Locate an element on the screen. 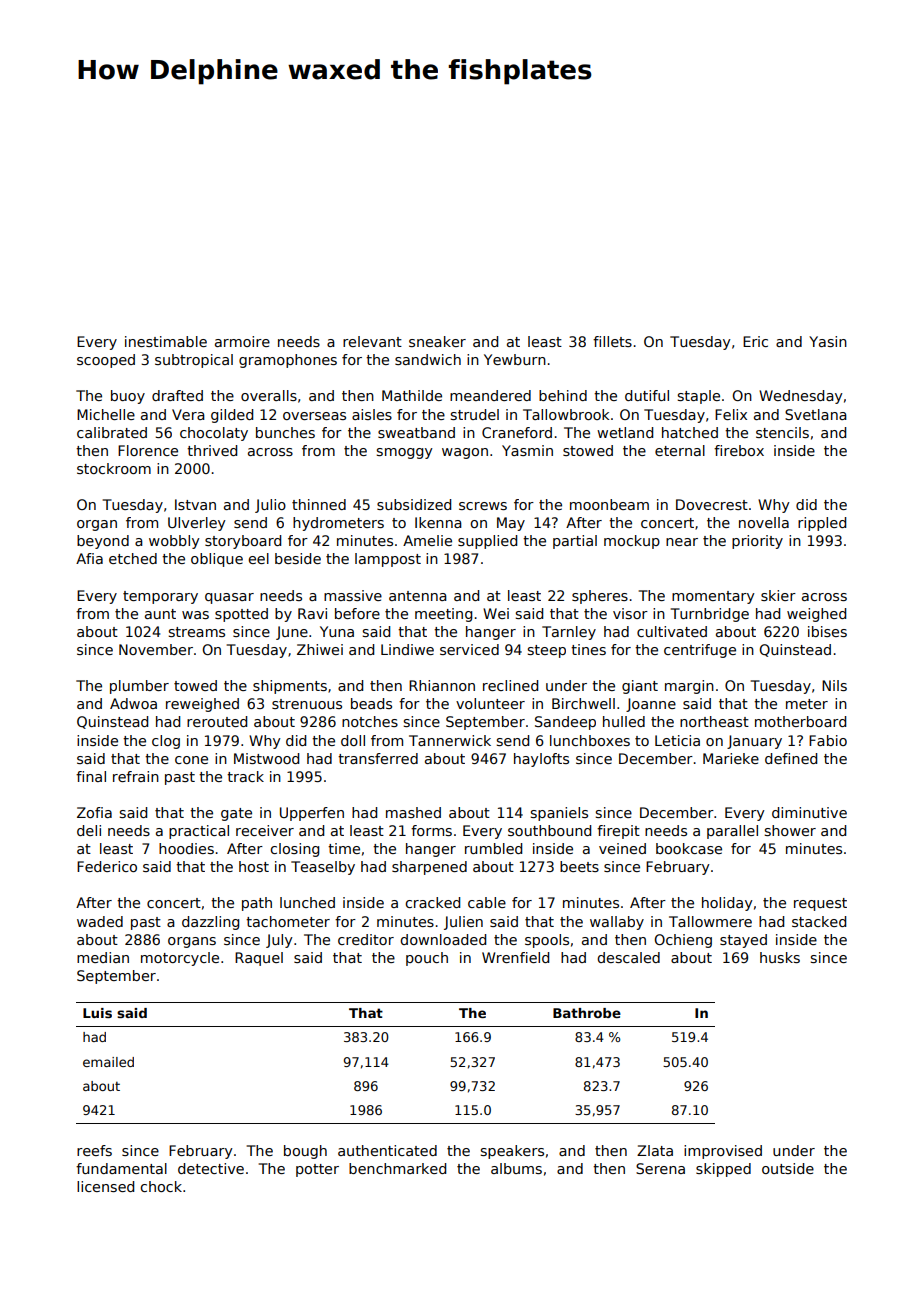  Yewburn is located at coordinates (515, 359).
